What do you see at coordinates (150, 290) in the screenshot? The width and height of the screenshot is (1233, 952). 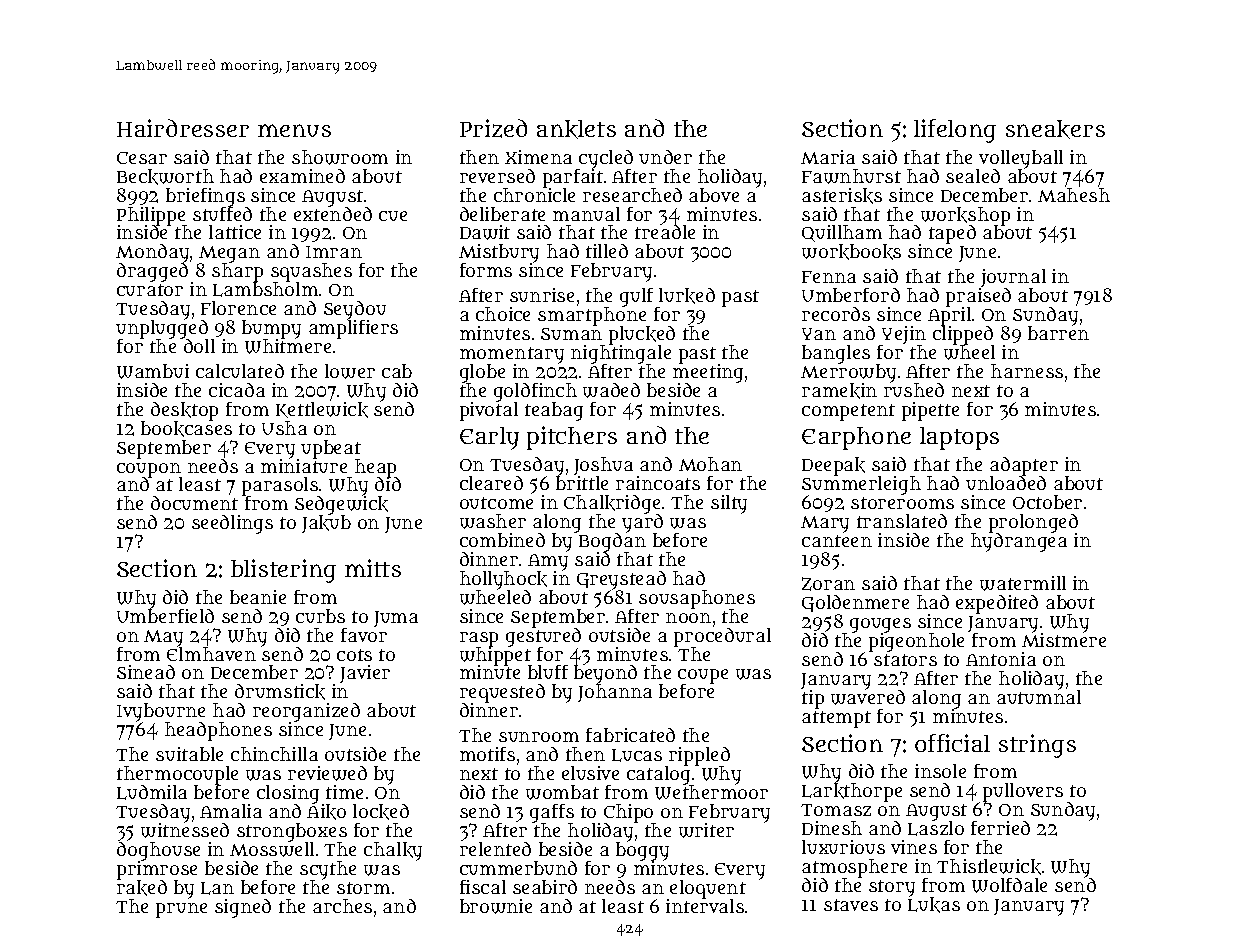 I see `curator` at bounding box center [150, 290].
